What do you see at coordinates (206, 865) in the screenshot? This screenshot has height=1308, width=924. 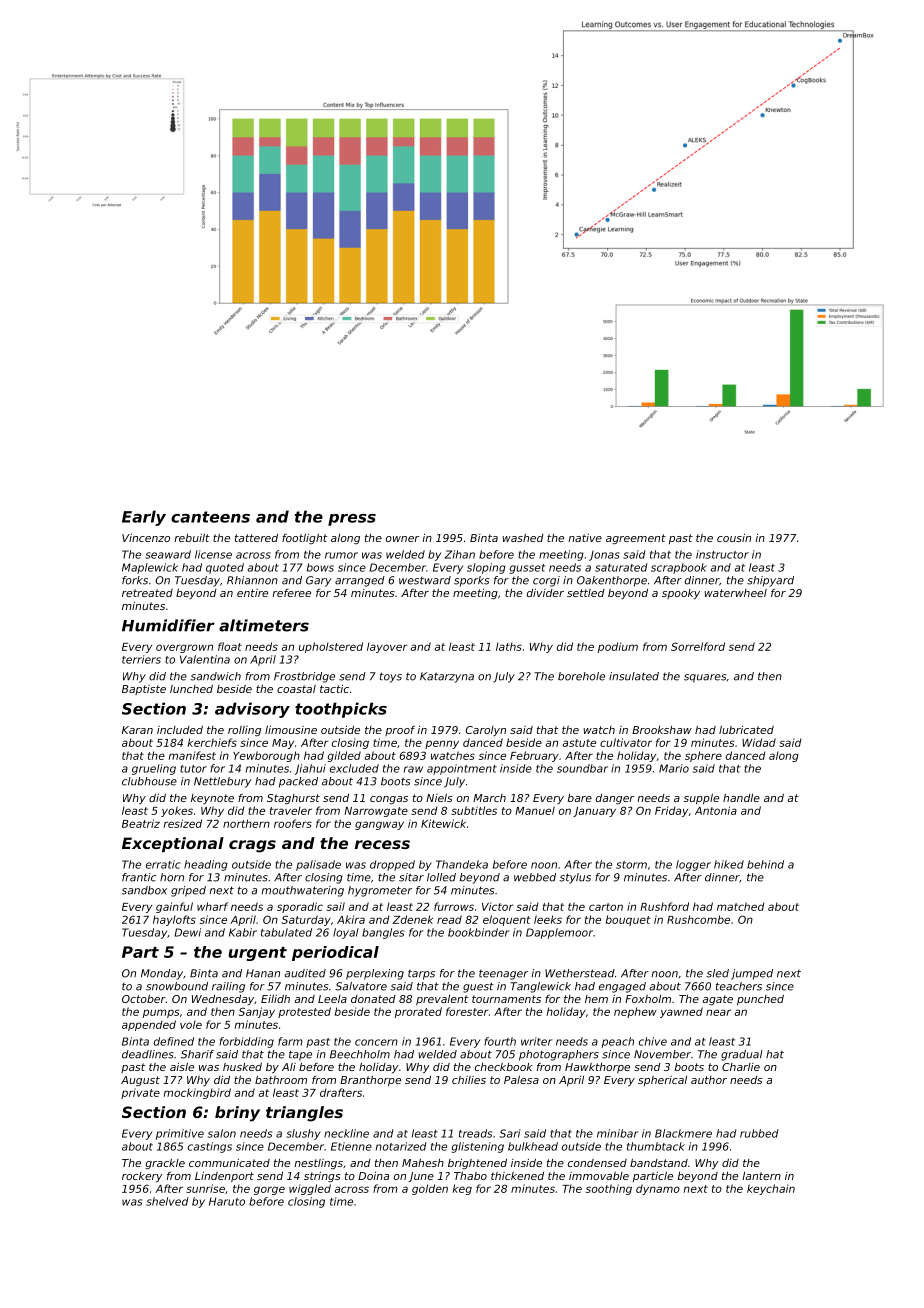 I see `heading` at bounding box center [206, 865].
